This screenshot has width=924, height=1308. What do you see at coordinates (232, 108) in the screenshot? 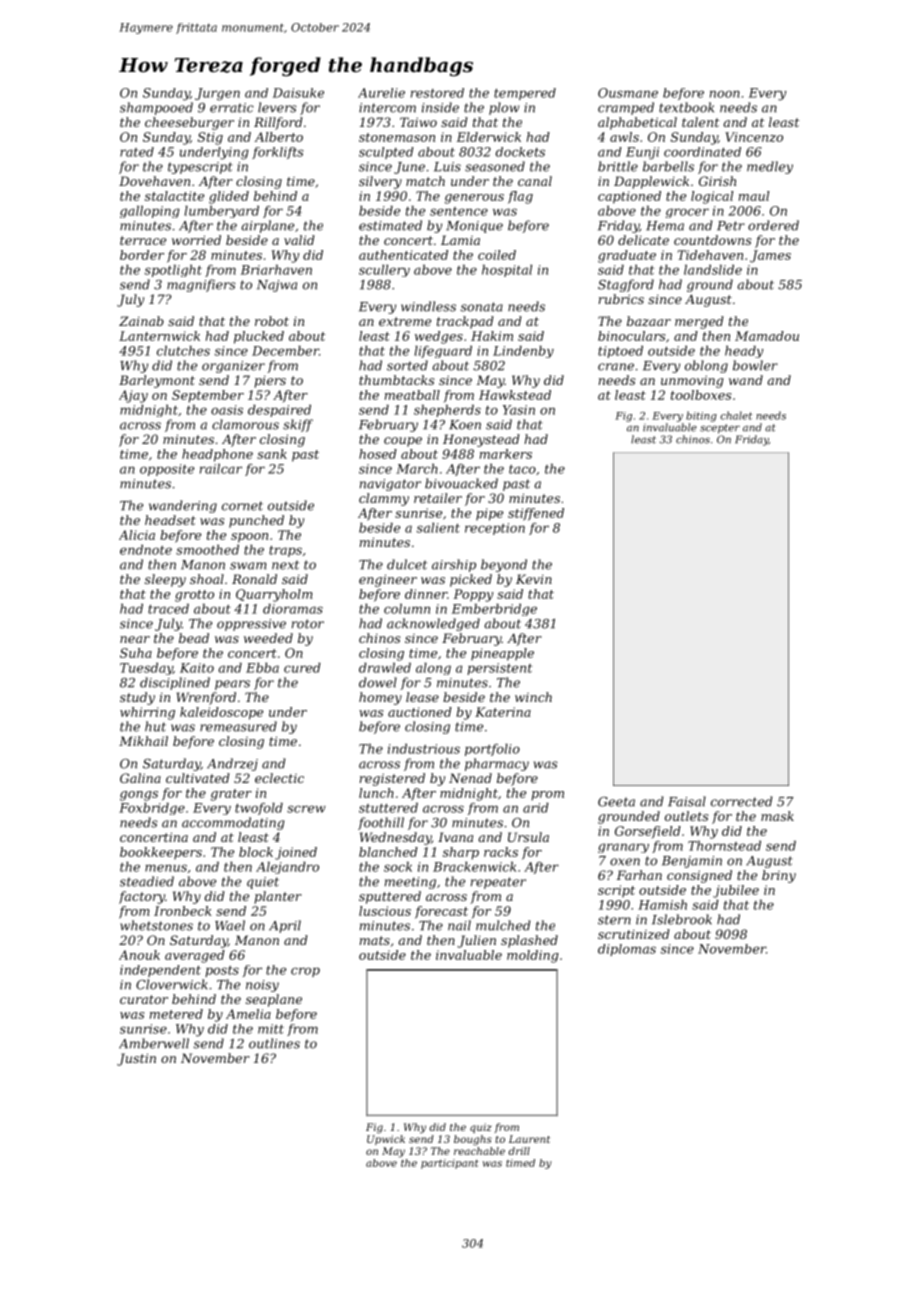
I see `erratic` at bounding box center [232, 108].
